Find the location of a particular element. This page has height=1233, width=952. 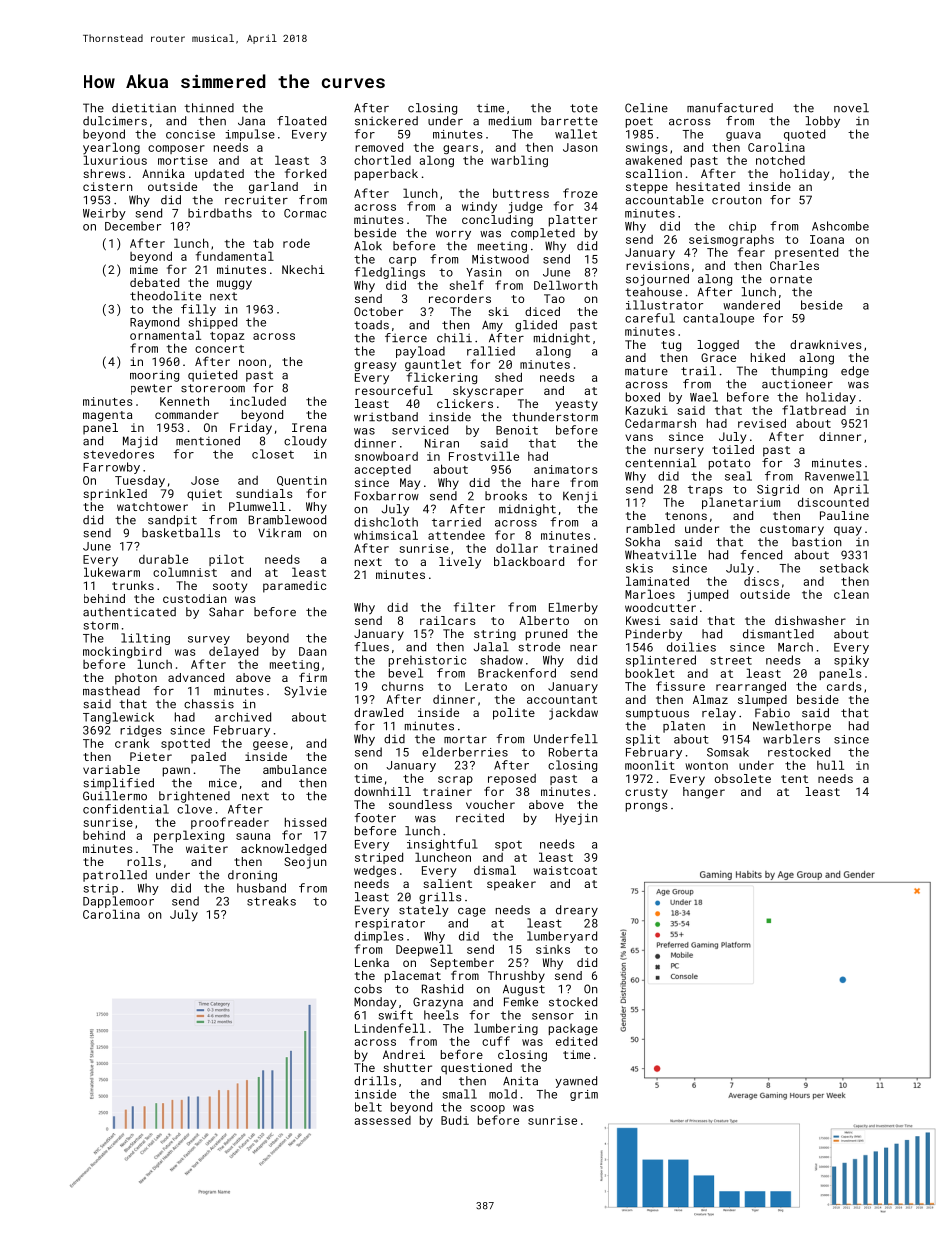

Andrei is located at coordinates (404, 1054).
